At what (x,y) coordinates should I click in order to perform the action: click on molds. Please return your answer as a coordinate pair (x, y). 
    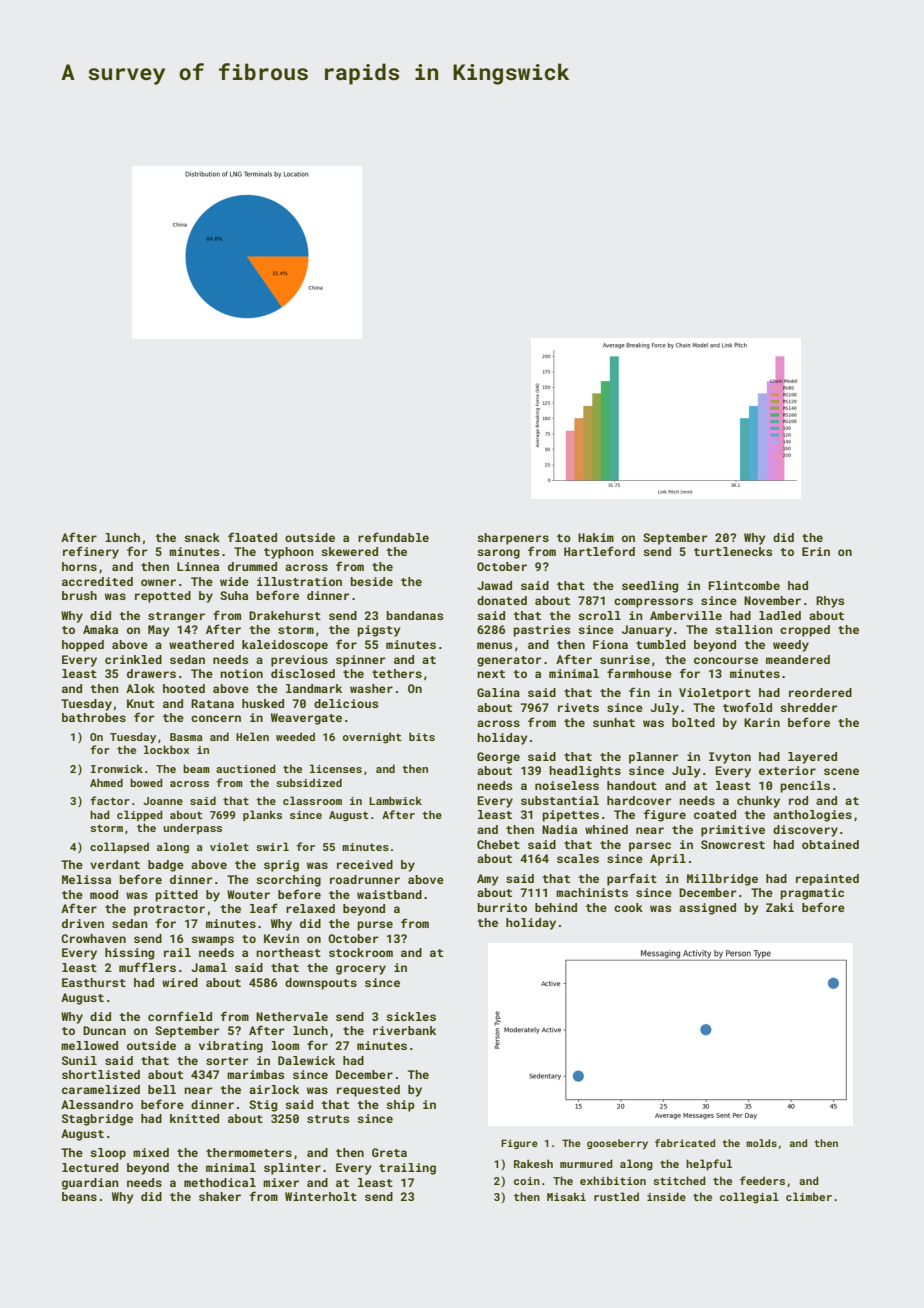
    Looking at the image, I should click on (761, 1143).
